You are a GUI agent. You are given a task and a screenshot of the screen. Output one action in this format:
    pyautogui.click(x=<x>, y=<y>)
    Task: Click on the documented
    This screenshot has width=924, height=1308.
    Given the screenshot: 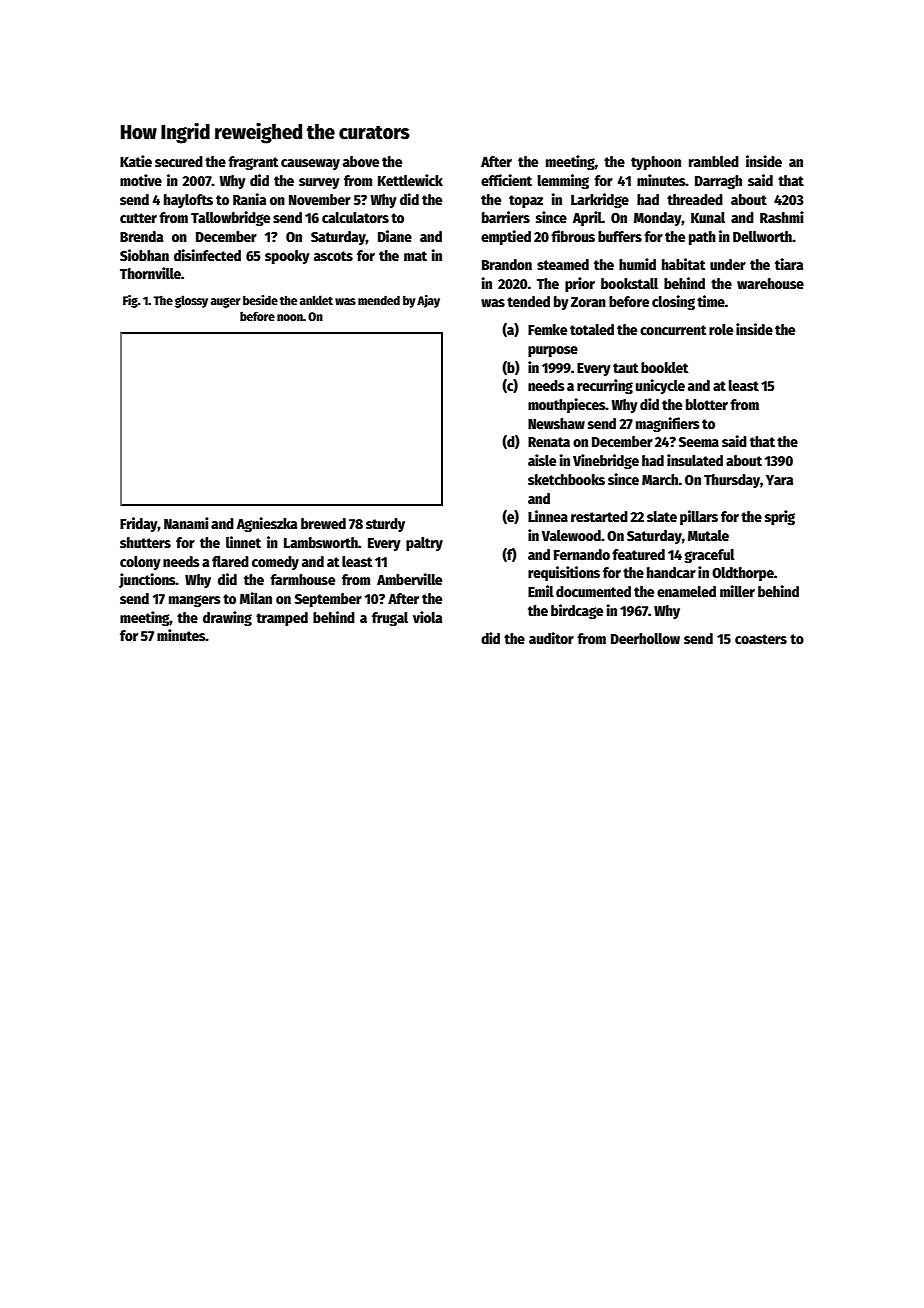 What is the action you would take?
    pyautogui.click(x=593, y=591)
